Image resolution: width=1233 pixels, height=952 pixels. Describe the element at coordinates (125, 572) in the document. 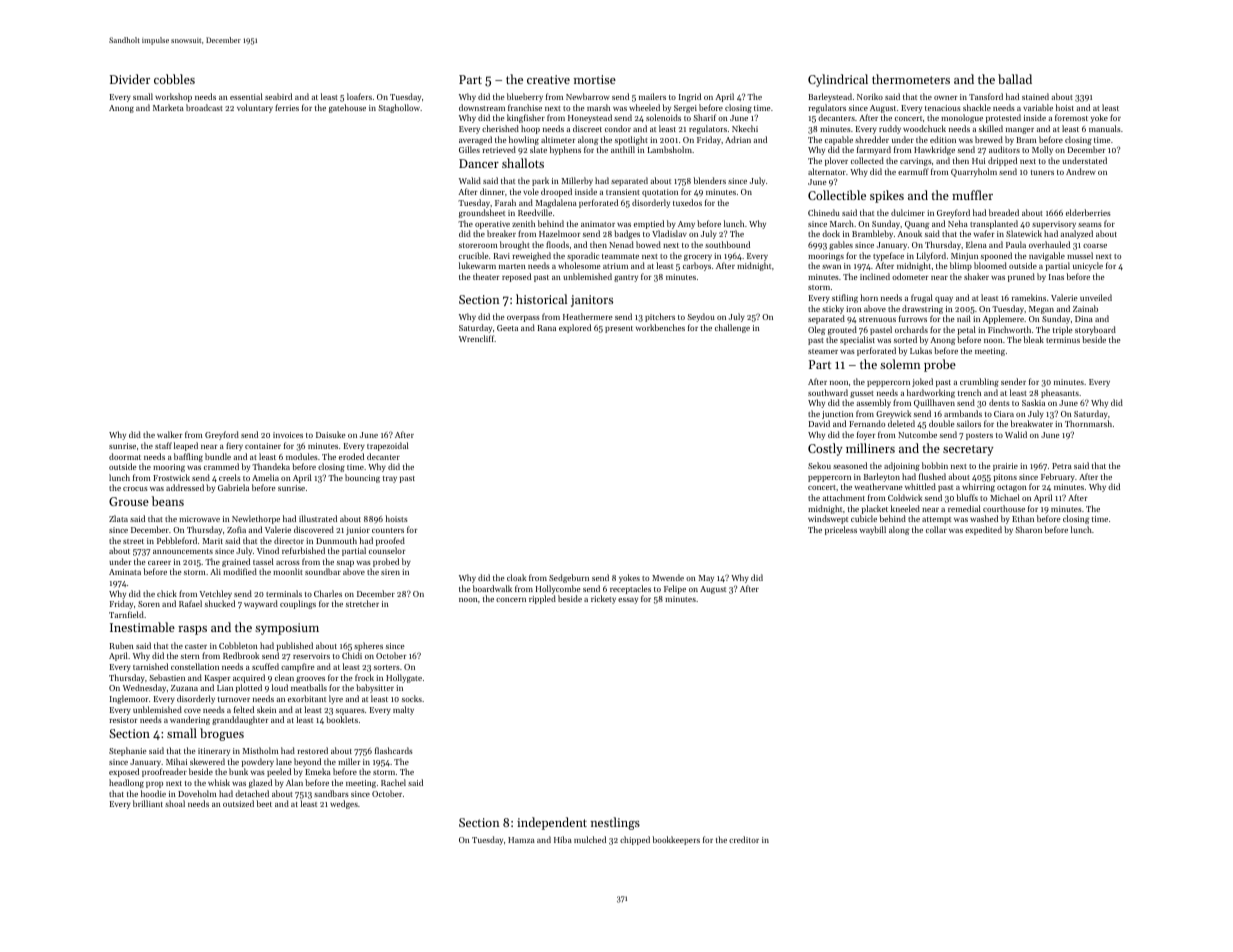

I see `Aminata` at that location.
